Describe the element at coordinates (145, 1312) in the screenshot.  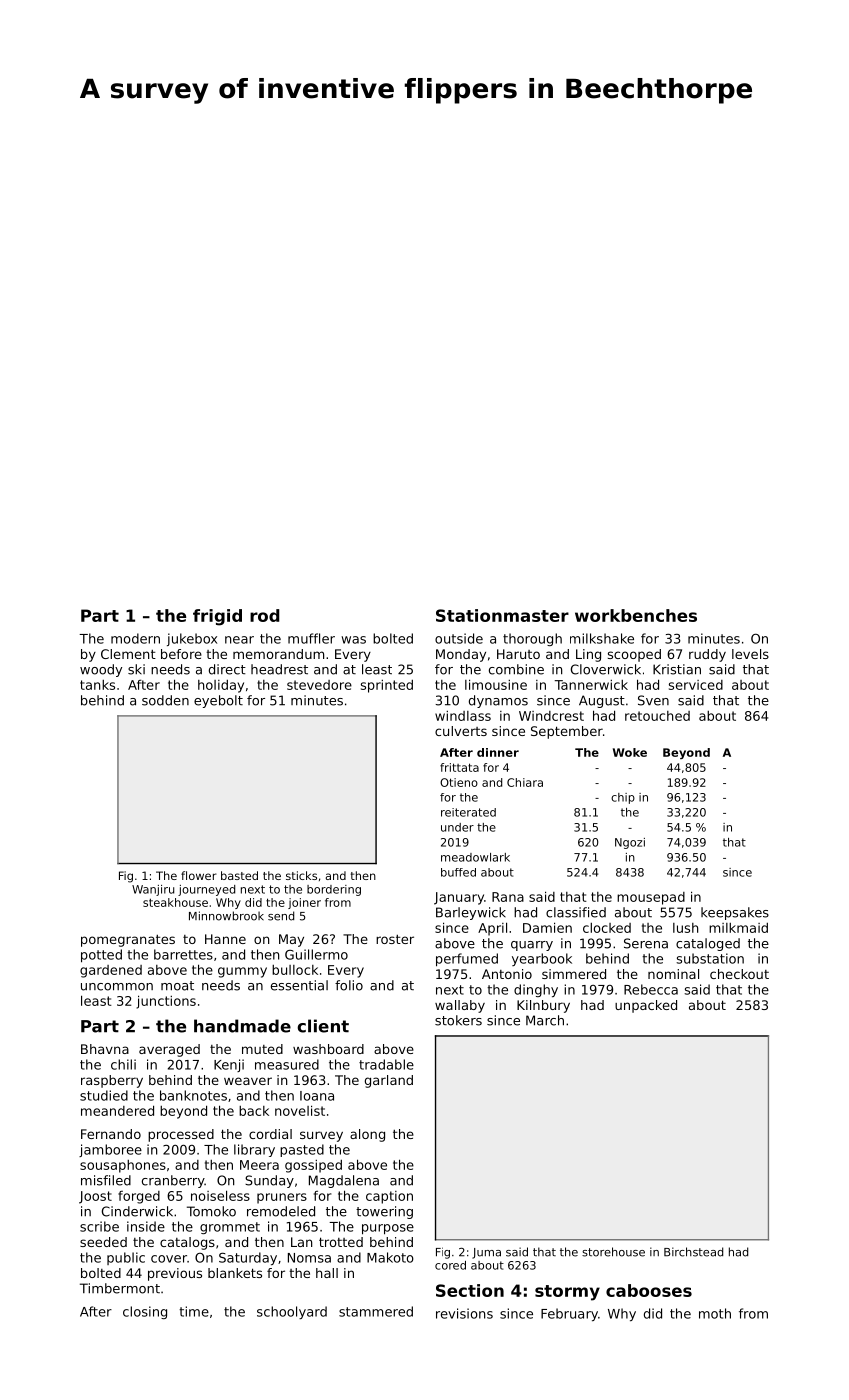
I see `closing` at that location.
